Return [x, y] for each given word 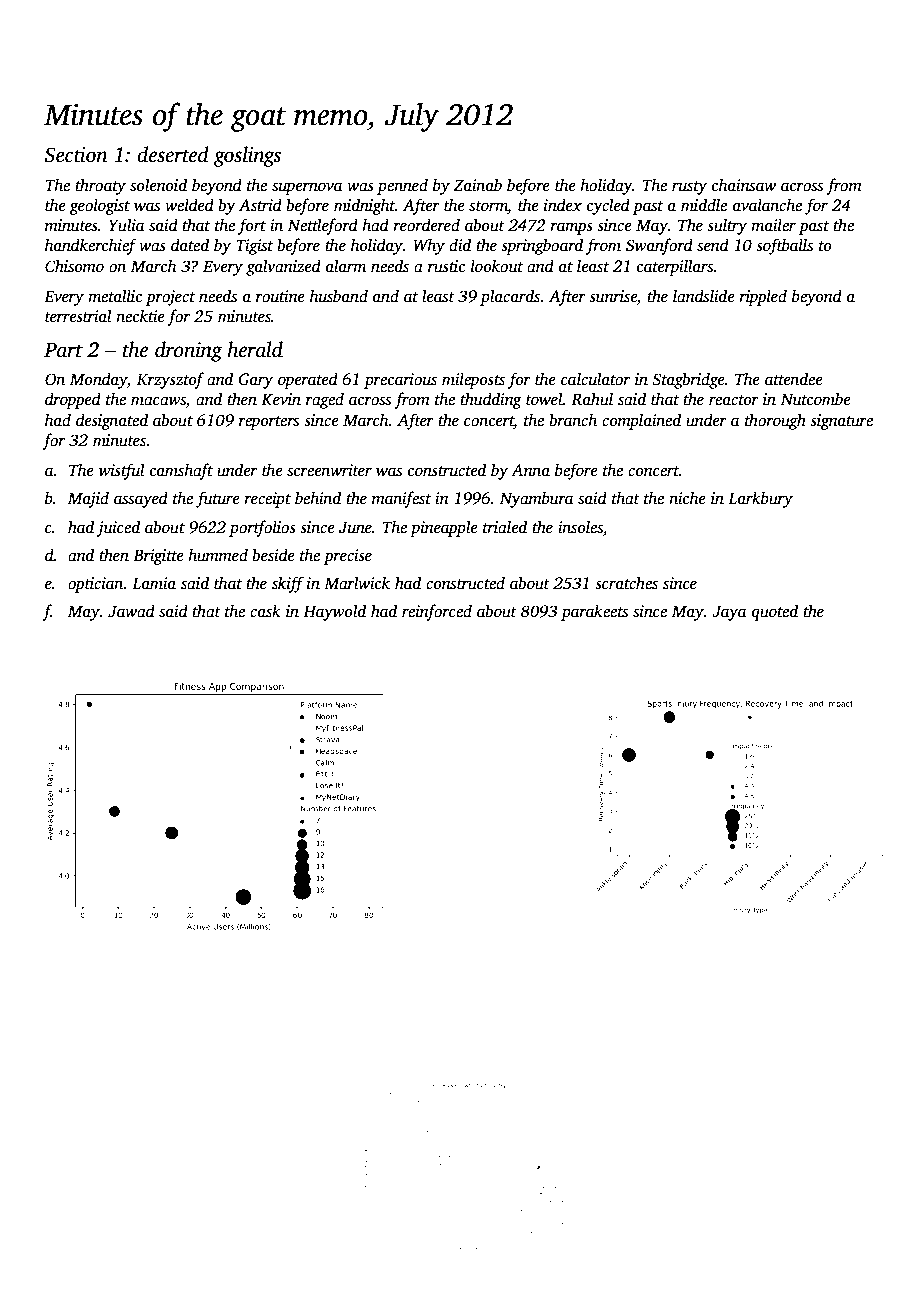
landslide [704, 296]
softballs [784, 246]
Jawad [131, 611]
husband [339, 296]
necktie [140, 316]
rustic [446, 266]
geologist [99, 206]
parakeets [594, 612]
